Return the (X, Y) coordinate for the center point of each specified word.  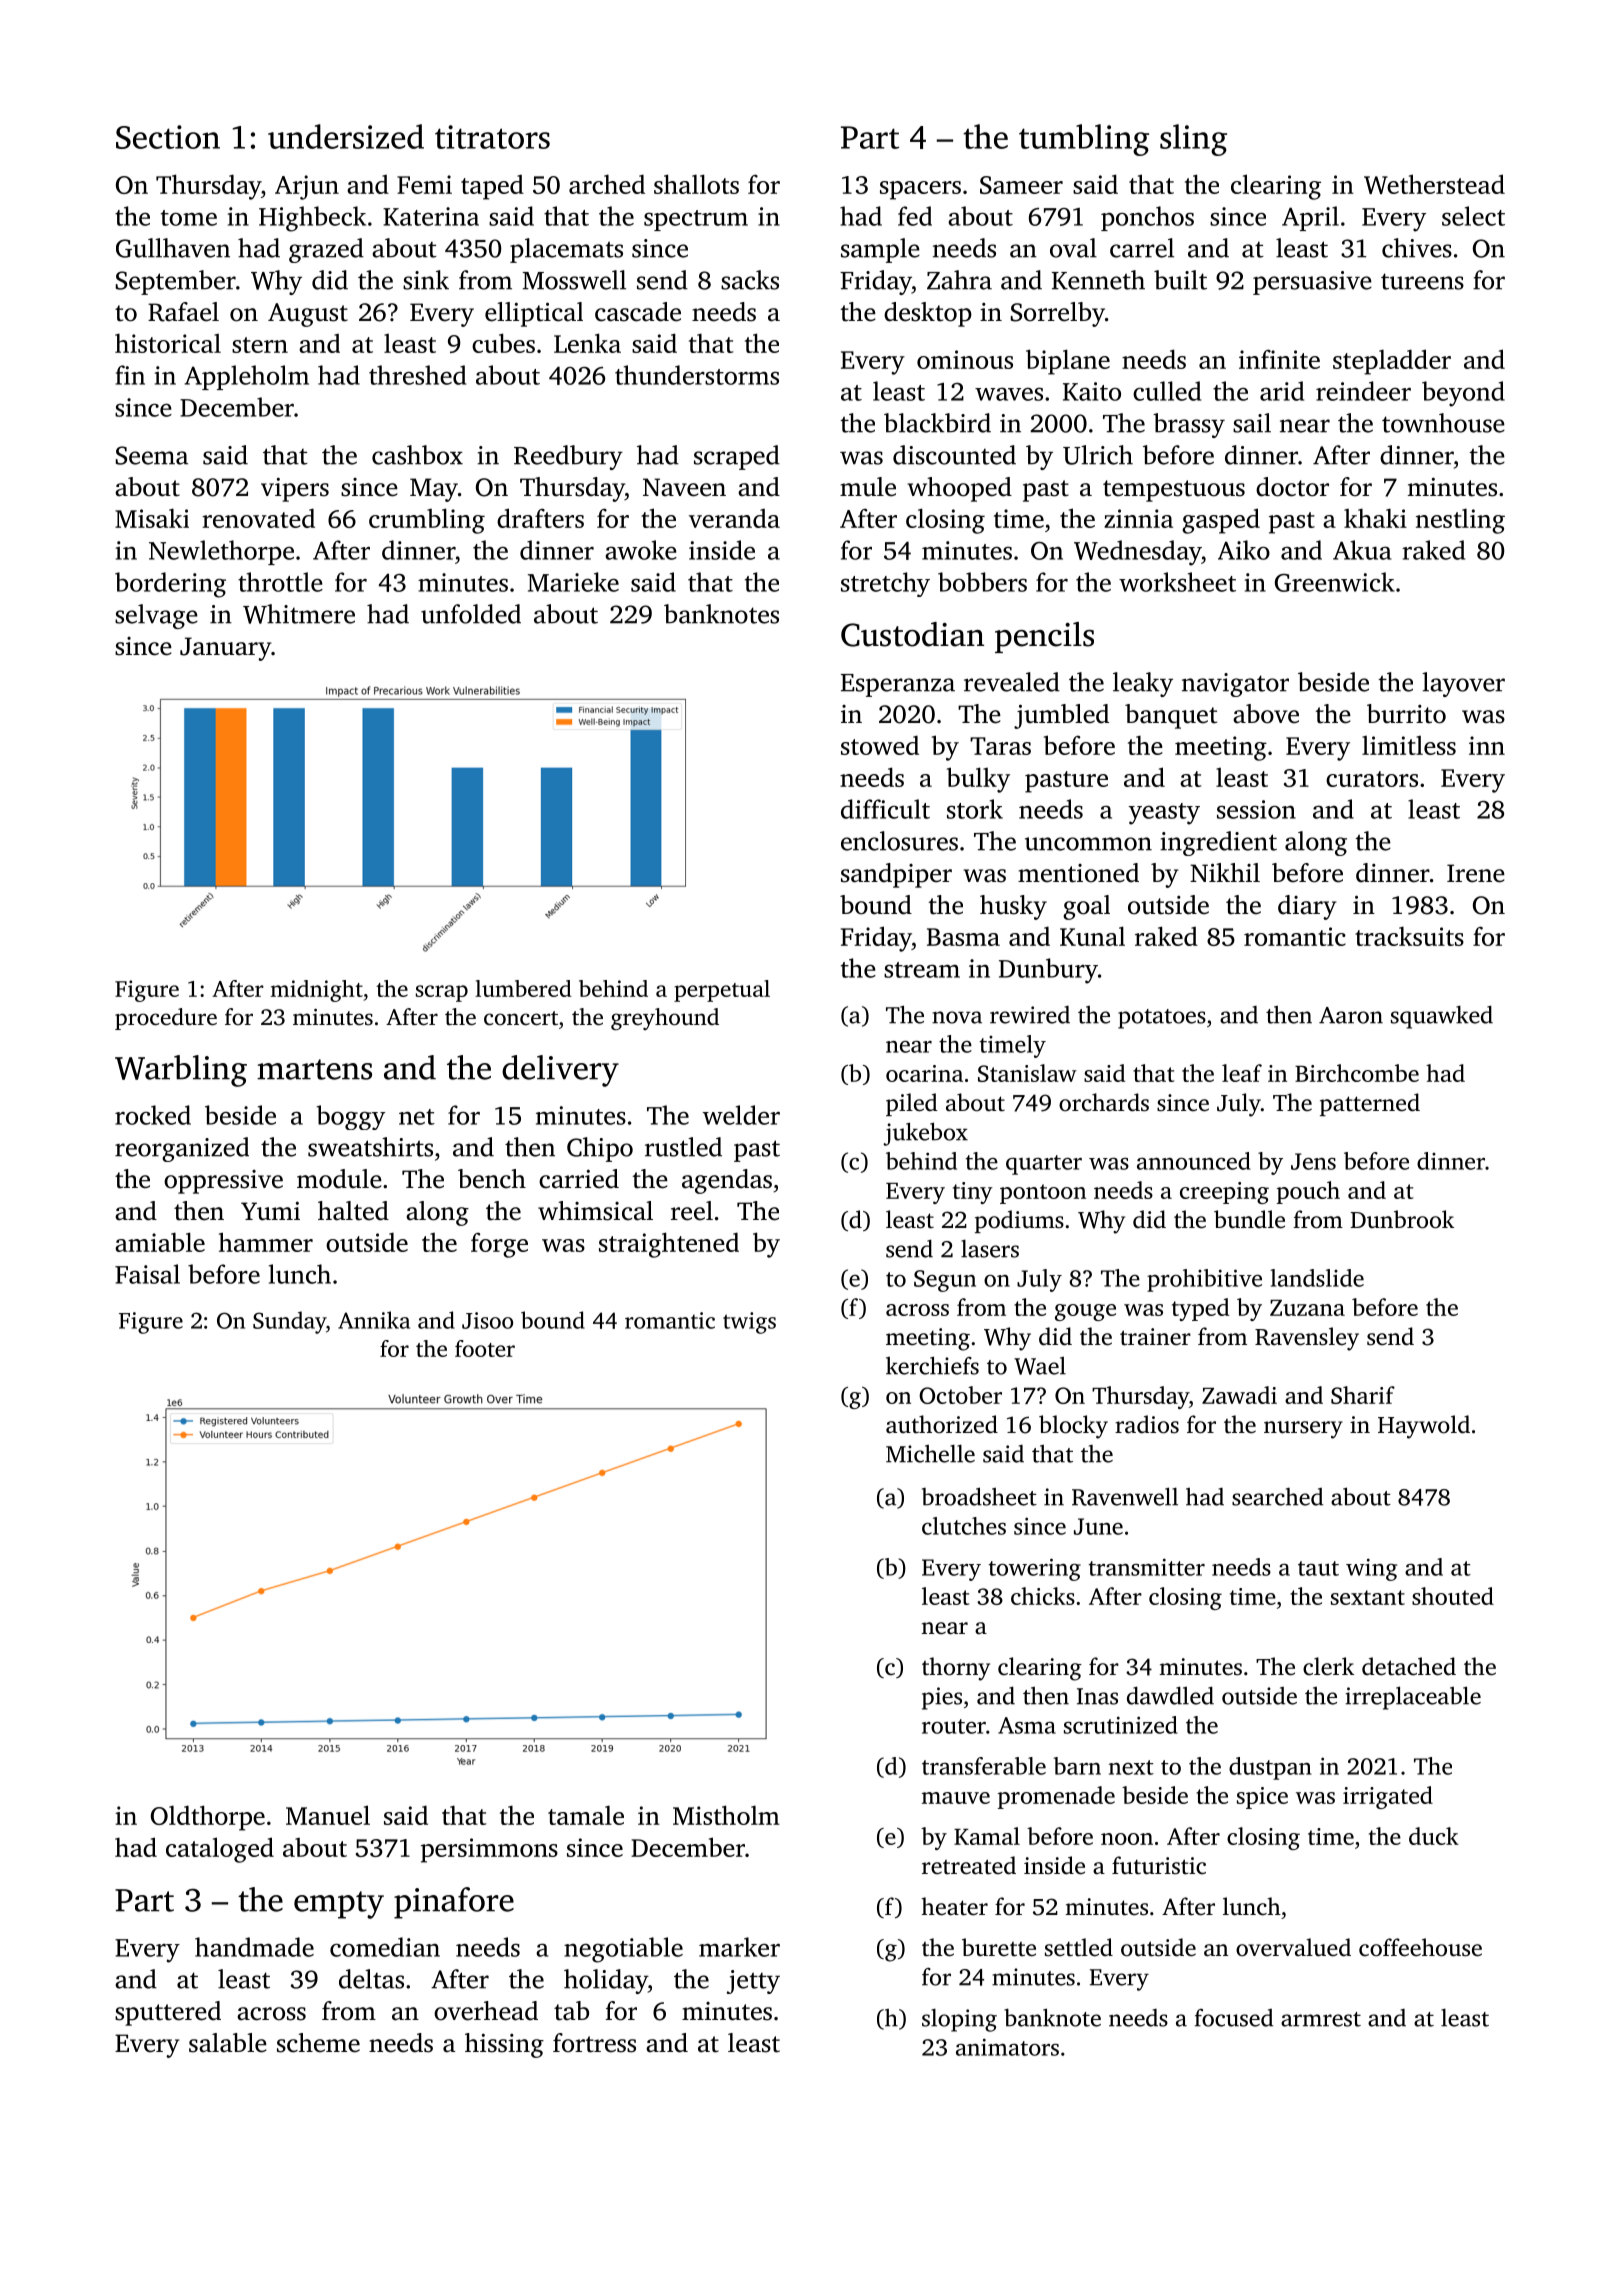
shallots (696, 184)
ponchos (1147, 218)
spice (1262, 1798)
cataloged (220, 1850)
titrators (492, 137)
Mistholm (726, 1815)
